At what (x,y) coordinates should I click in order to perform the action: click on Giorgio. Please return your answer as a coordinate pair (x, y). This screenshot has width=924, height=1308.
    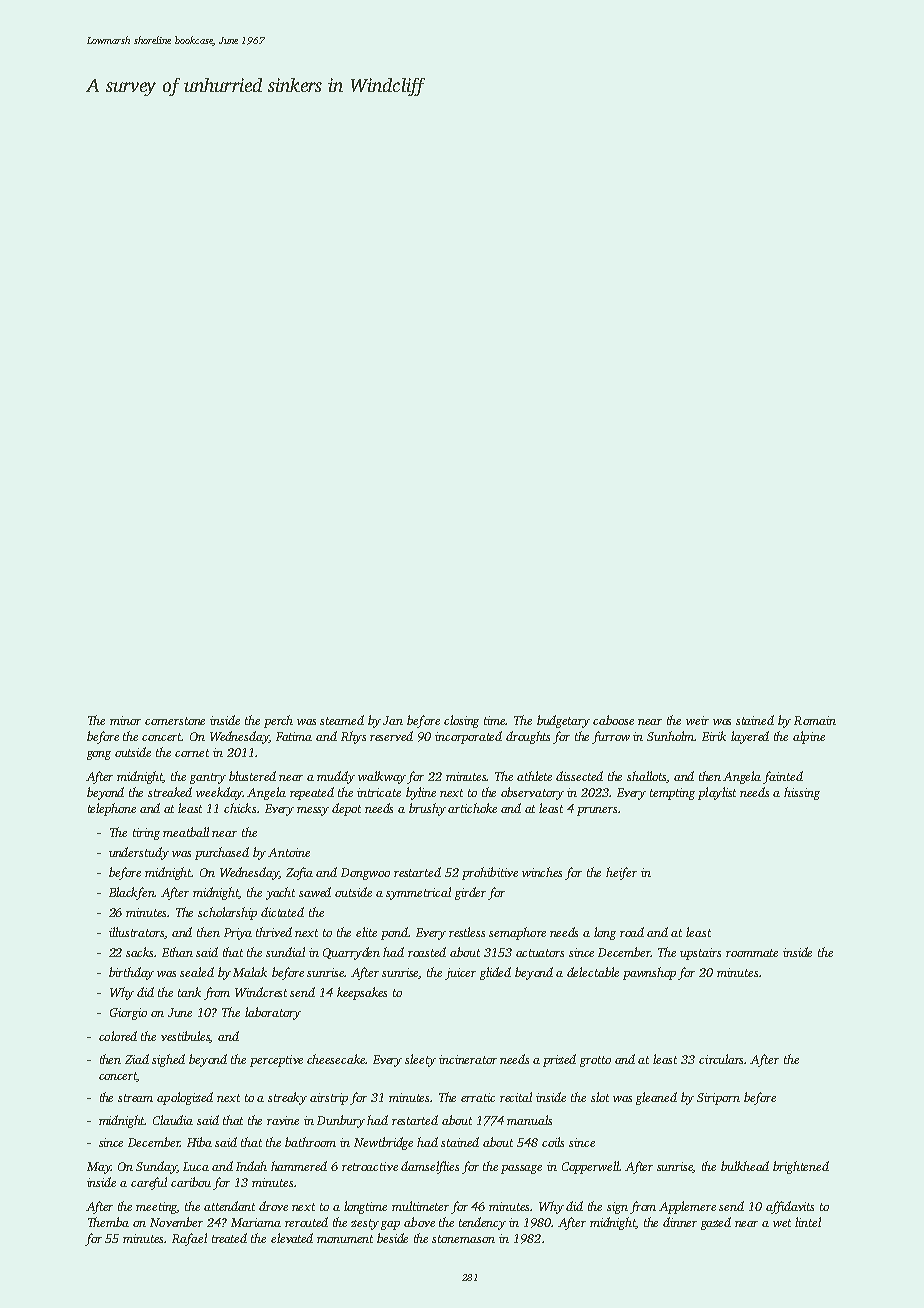
    Looking at the image, I should click on (128, 1014).
